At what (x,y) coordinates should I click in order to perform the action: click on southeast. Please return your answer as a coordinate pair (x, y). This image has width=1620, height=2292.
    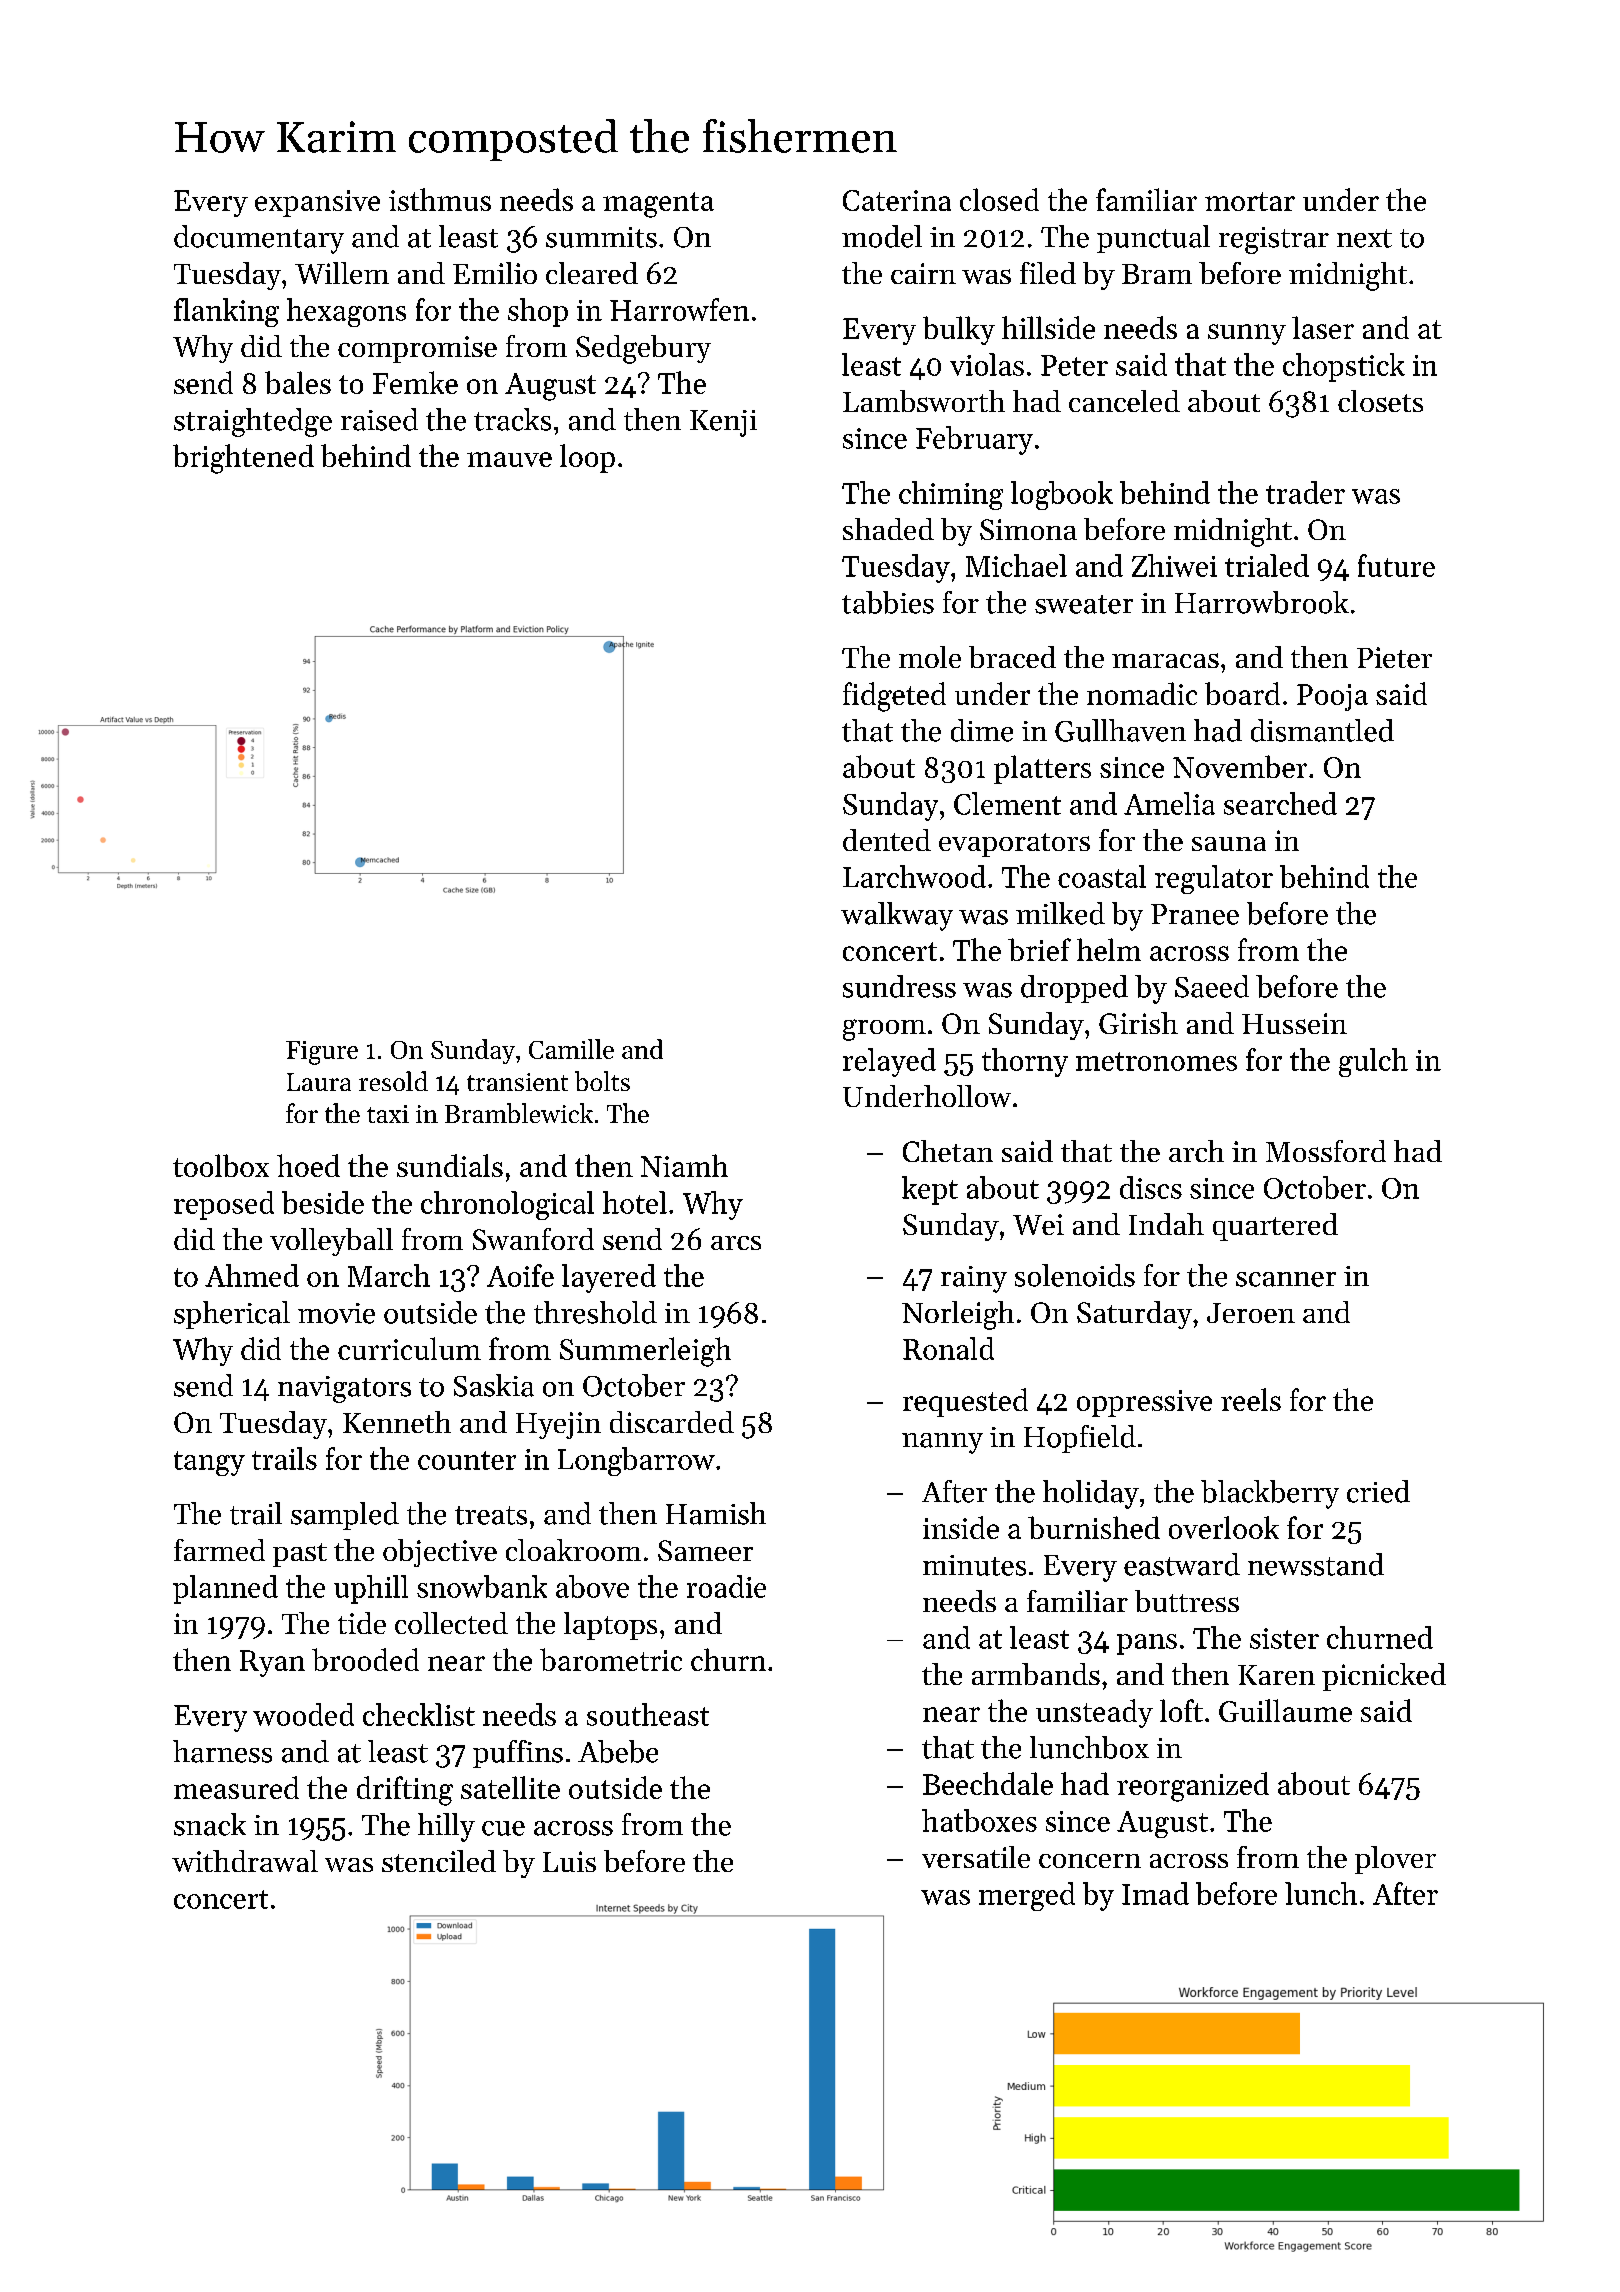
    Looking at the image, I should click on (648, 1714).
